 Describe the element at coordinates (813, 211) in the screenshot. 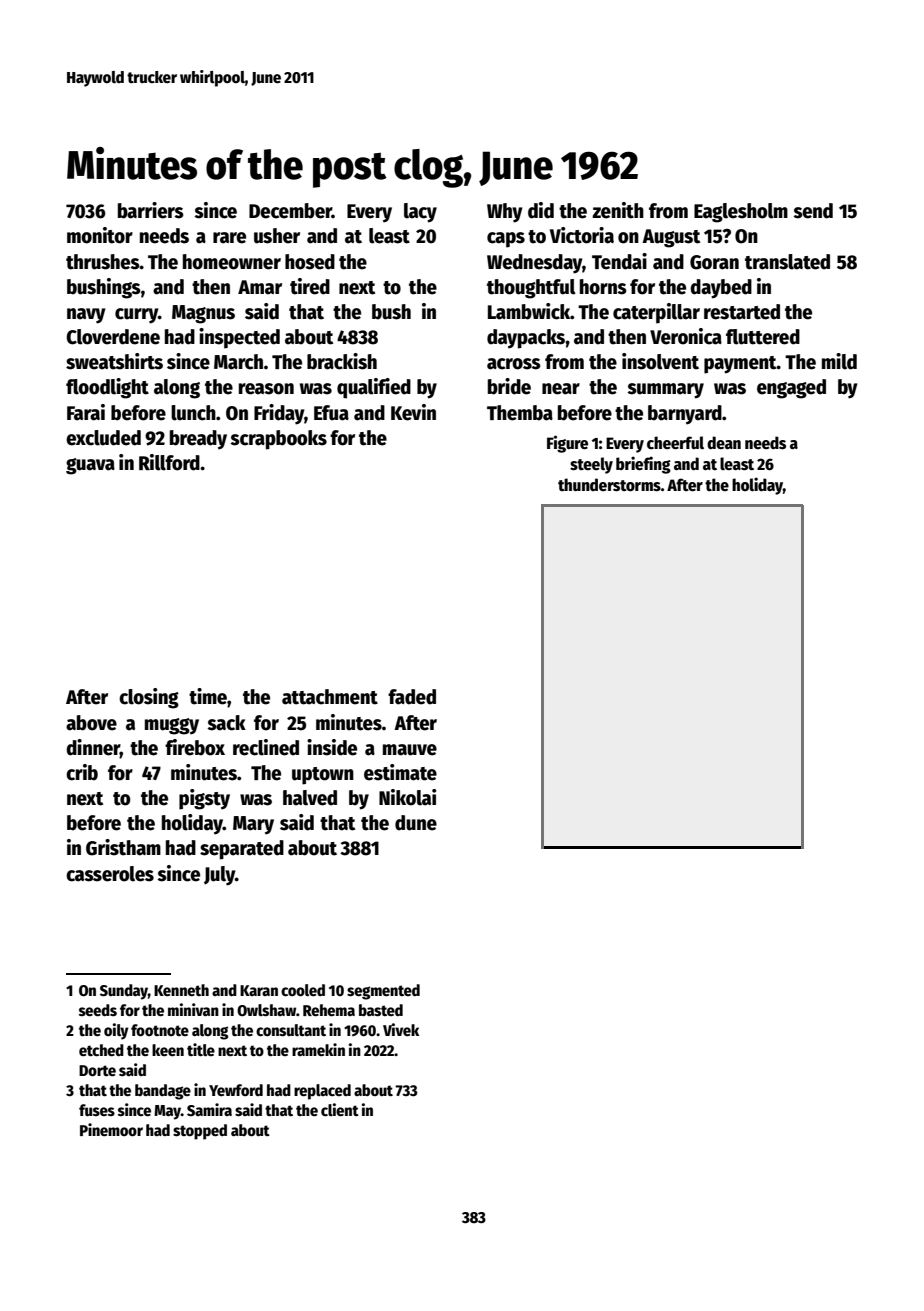

I see `send` at that location.
